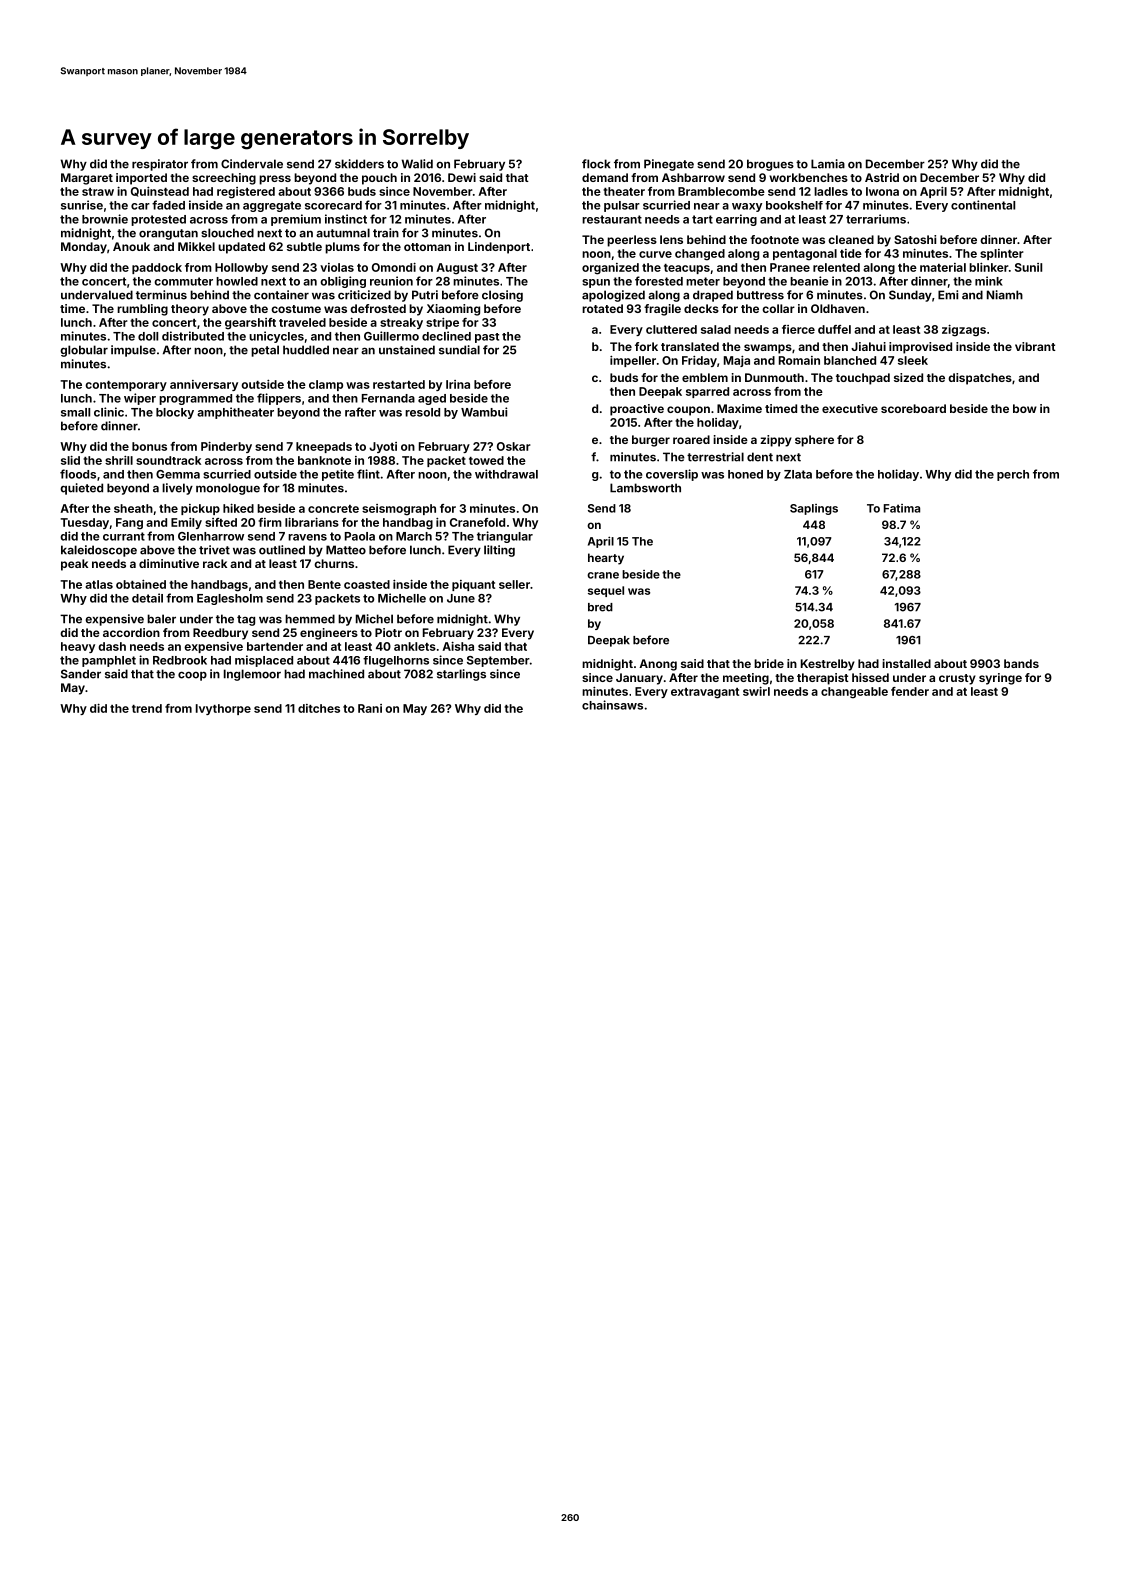 This screenshot has height=1587, width=1122. I want to click on triangular, so click(505, 537).
